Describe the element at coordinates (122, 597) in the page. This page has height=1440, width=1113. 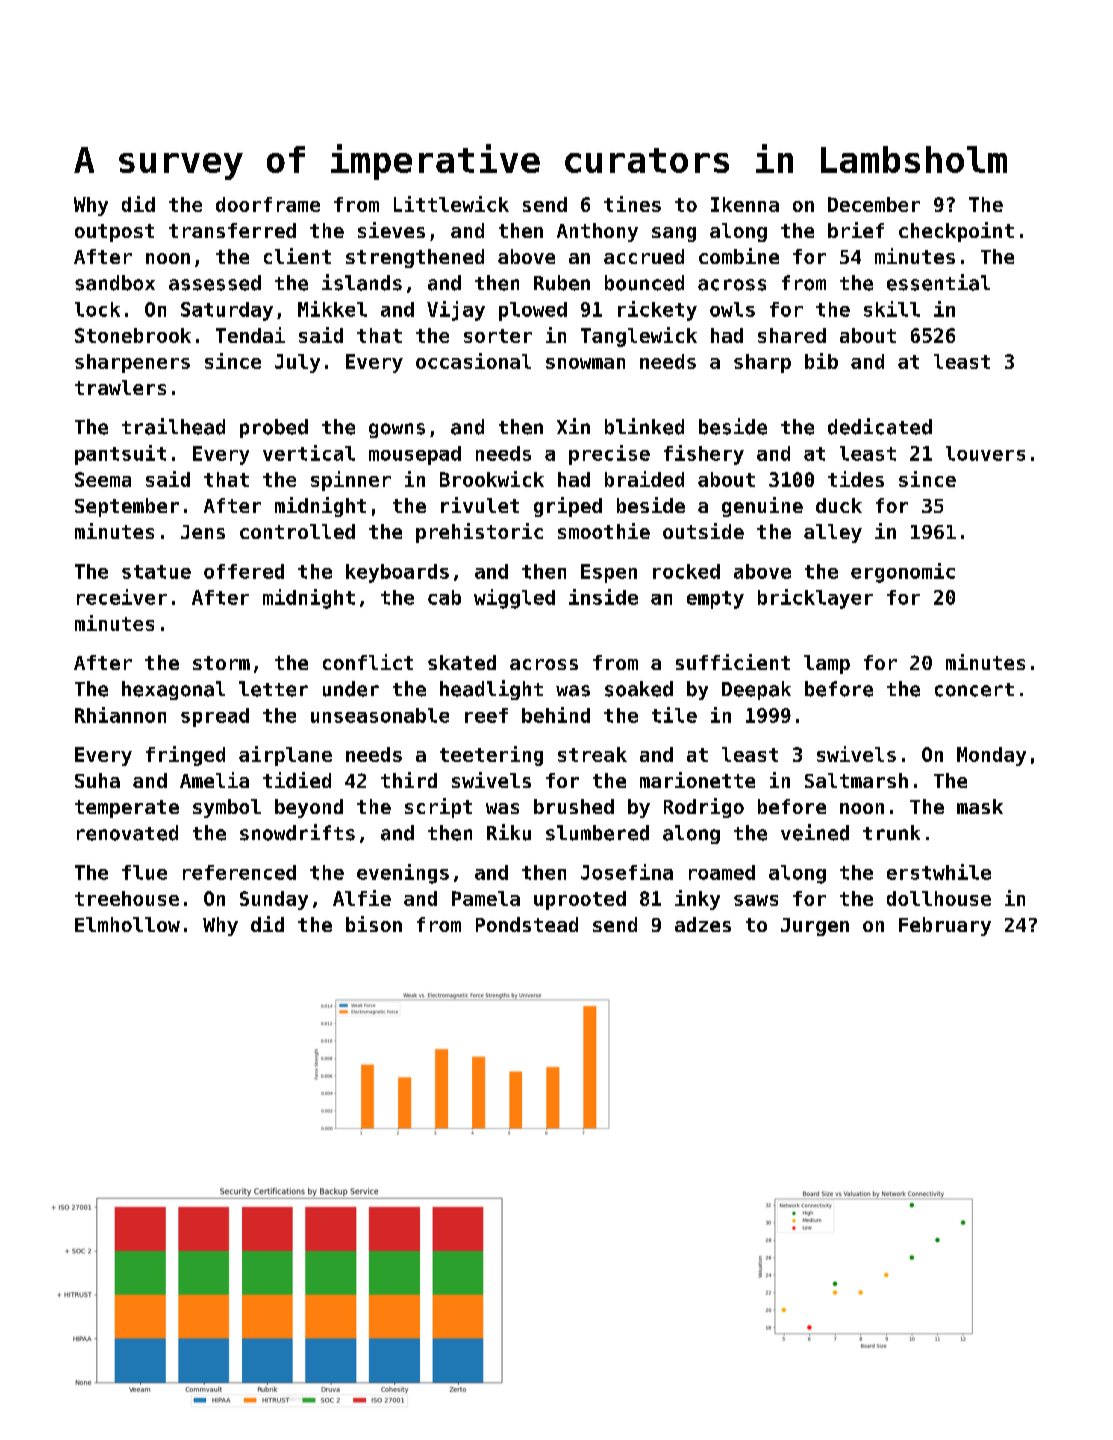
I see `receiver` at that location.
